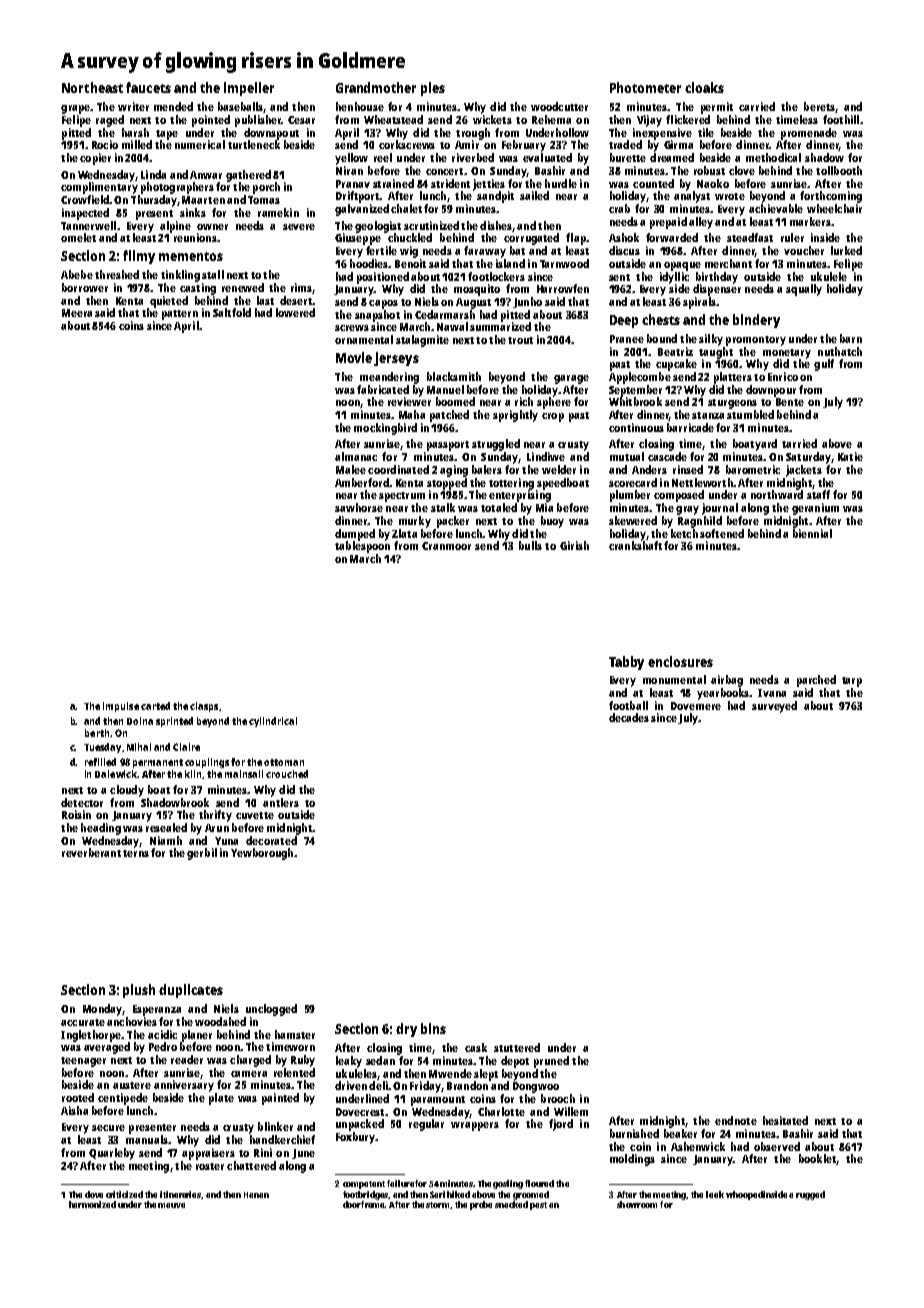  Describe the element at coordinates (385, 429) in the image. I see `mockingbird` at that location.
